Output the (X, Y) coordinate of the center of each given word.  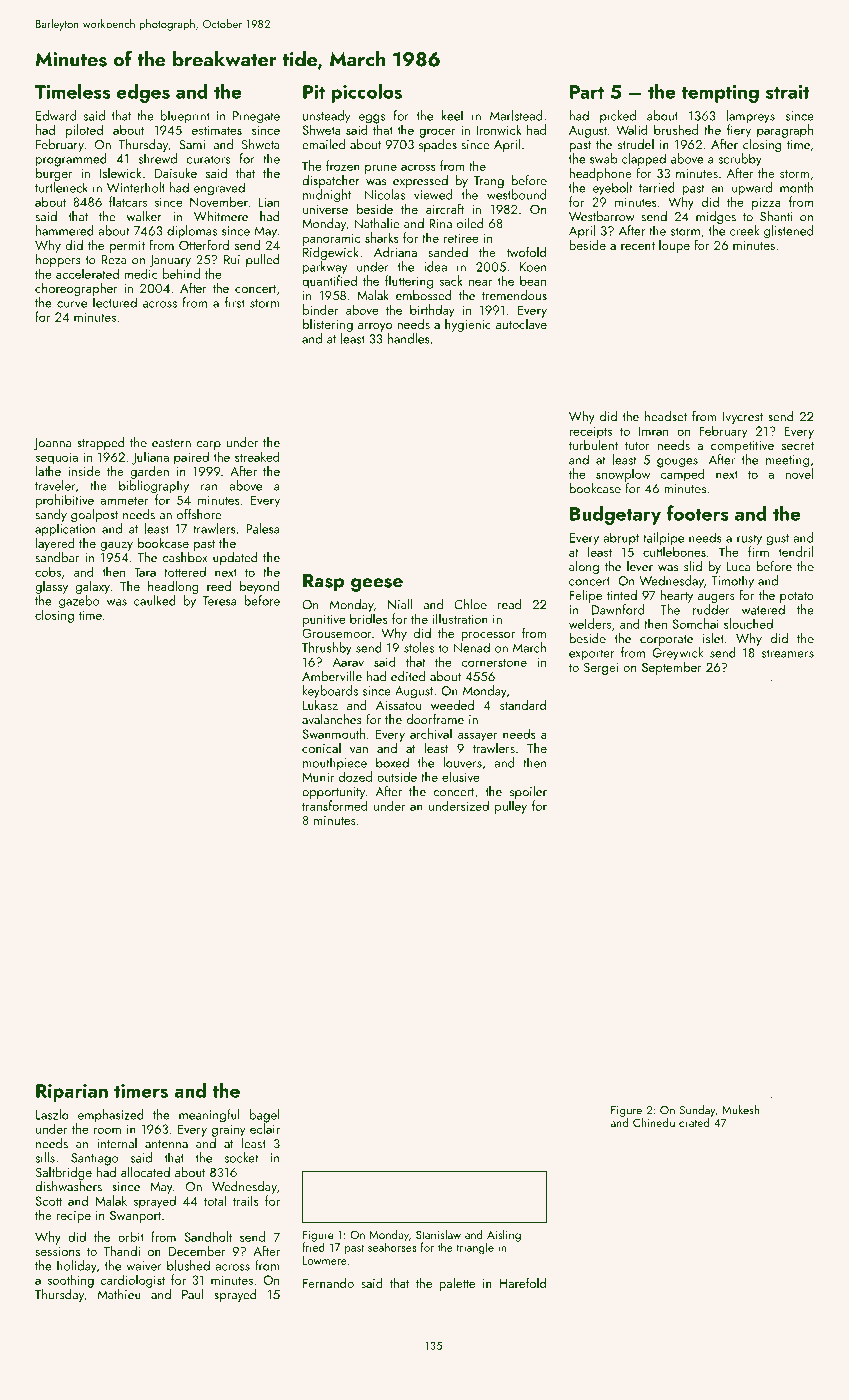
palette (457, 1284)
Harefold (523, 1282)
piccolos (367, 93)
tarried (657, 187)
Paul (193, 1294)
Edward (56, 115)
